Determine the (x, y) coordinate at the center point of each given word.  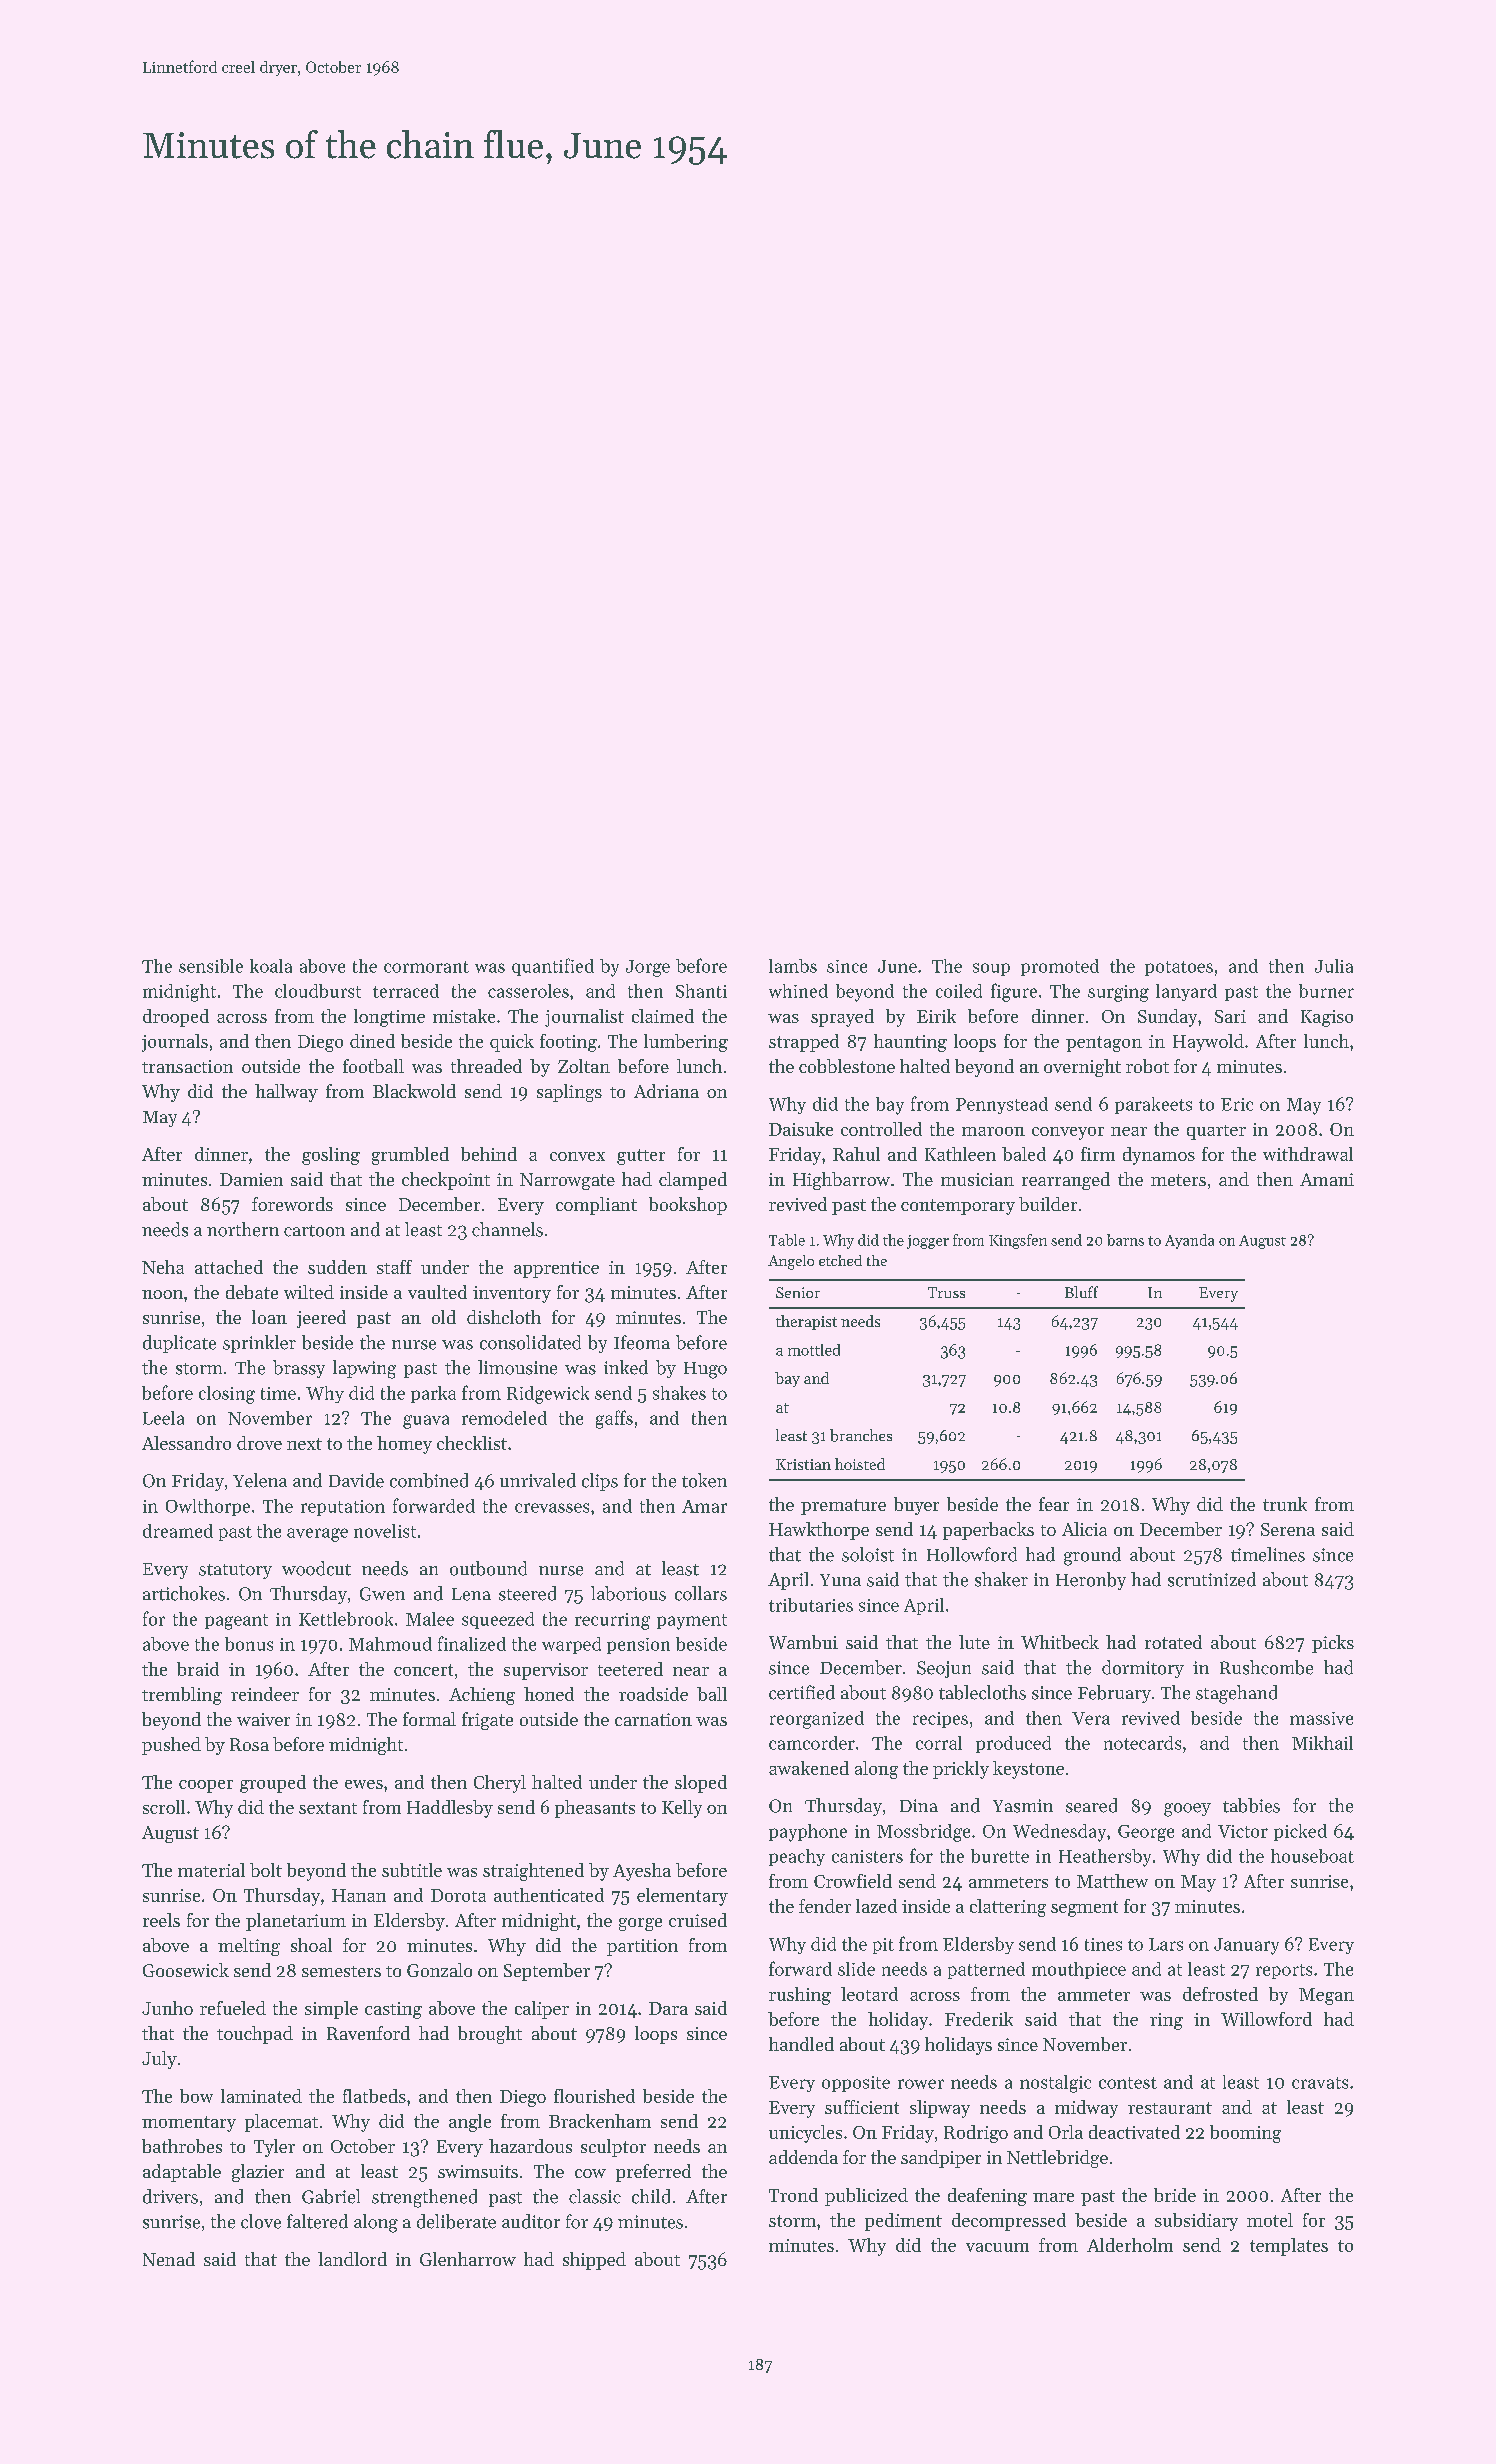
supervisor (546, 1671)
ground (1092, 1556)
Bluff (1081, 1292)
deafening (987, 2197)
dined (372, 1041)
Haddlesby (450, 1809)
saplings (569, 1093)
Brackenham (600, 2121)
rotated (1173, 1642)
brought (490, 2035)
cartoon (314, 1231)
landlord (352, 2259)
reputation (343, 1508)
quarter (1216, 1132)
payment (692, 1622)
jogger (928, 1242)
